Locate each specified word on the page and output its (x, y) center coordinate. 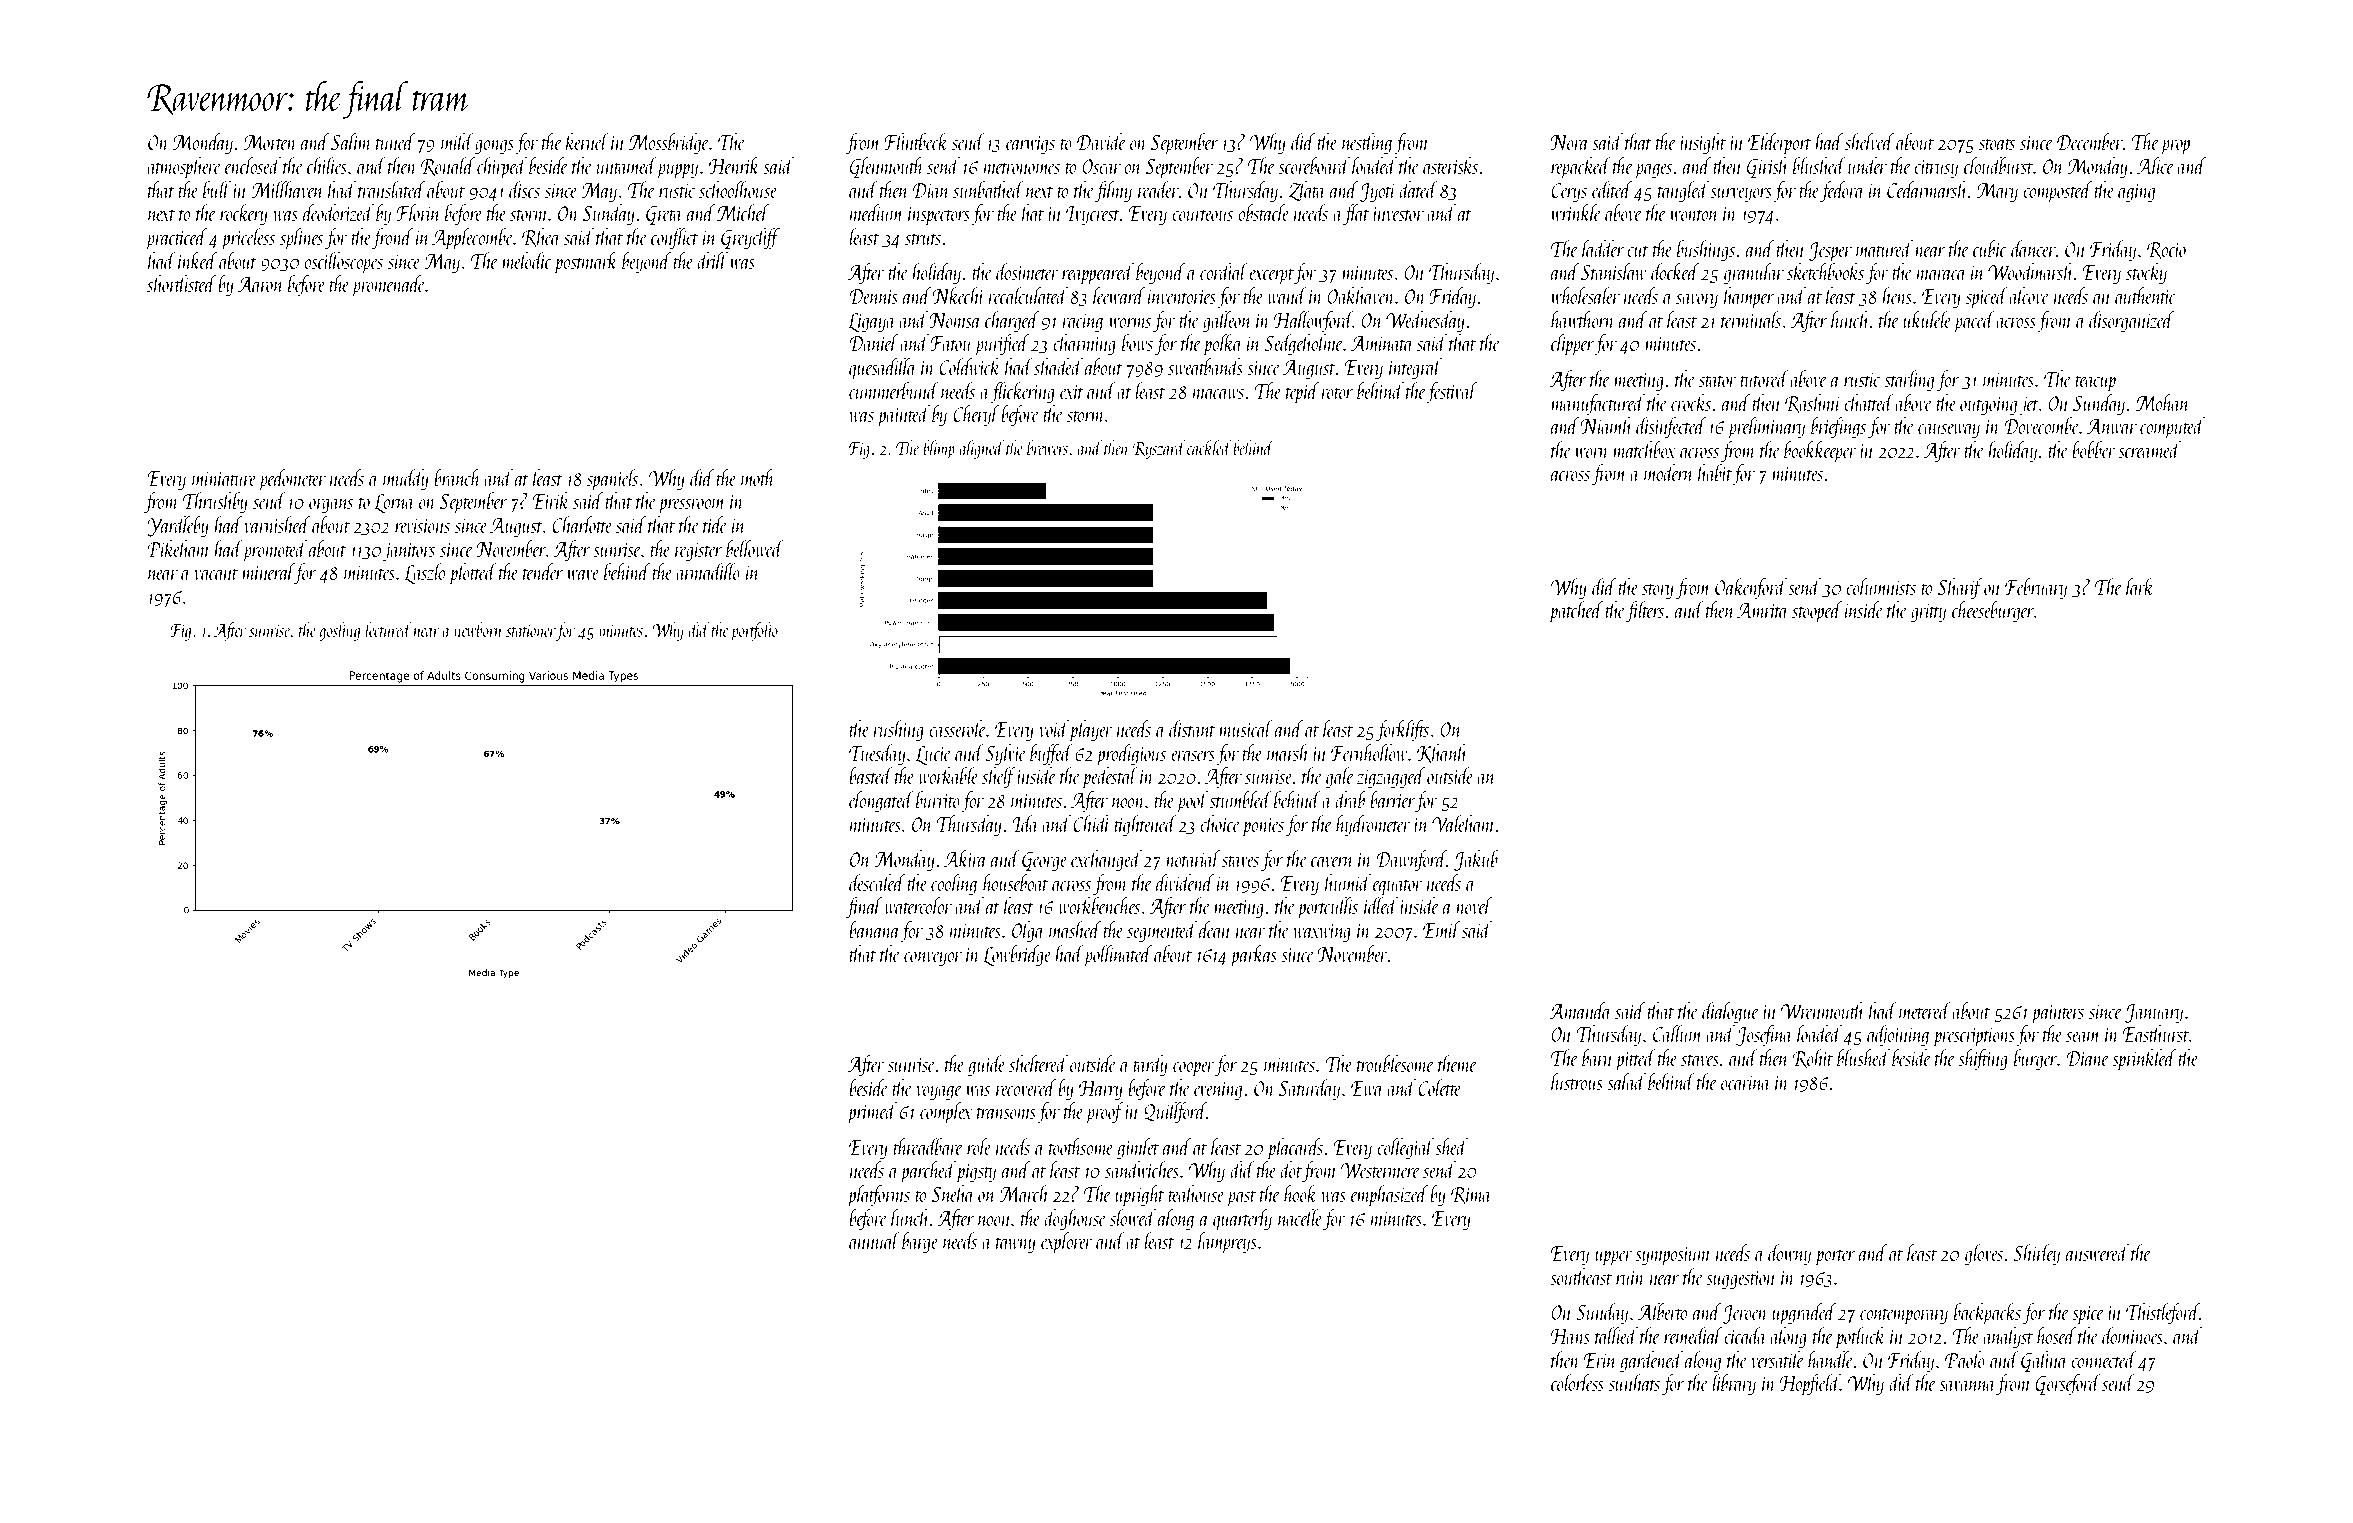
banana (874, 929)
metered (1925, 1010)
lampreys (1227, 1243)
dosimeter (1027, 271)
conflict (674, 238)
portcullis (1327, 908)
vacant (216, 574)
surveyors (1741, 195)
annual (874, 1240)
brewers (1047, 447)
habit (1715, 472)
